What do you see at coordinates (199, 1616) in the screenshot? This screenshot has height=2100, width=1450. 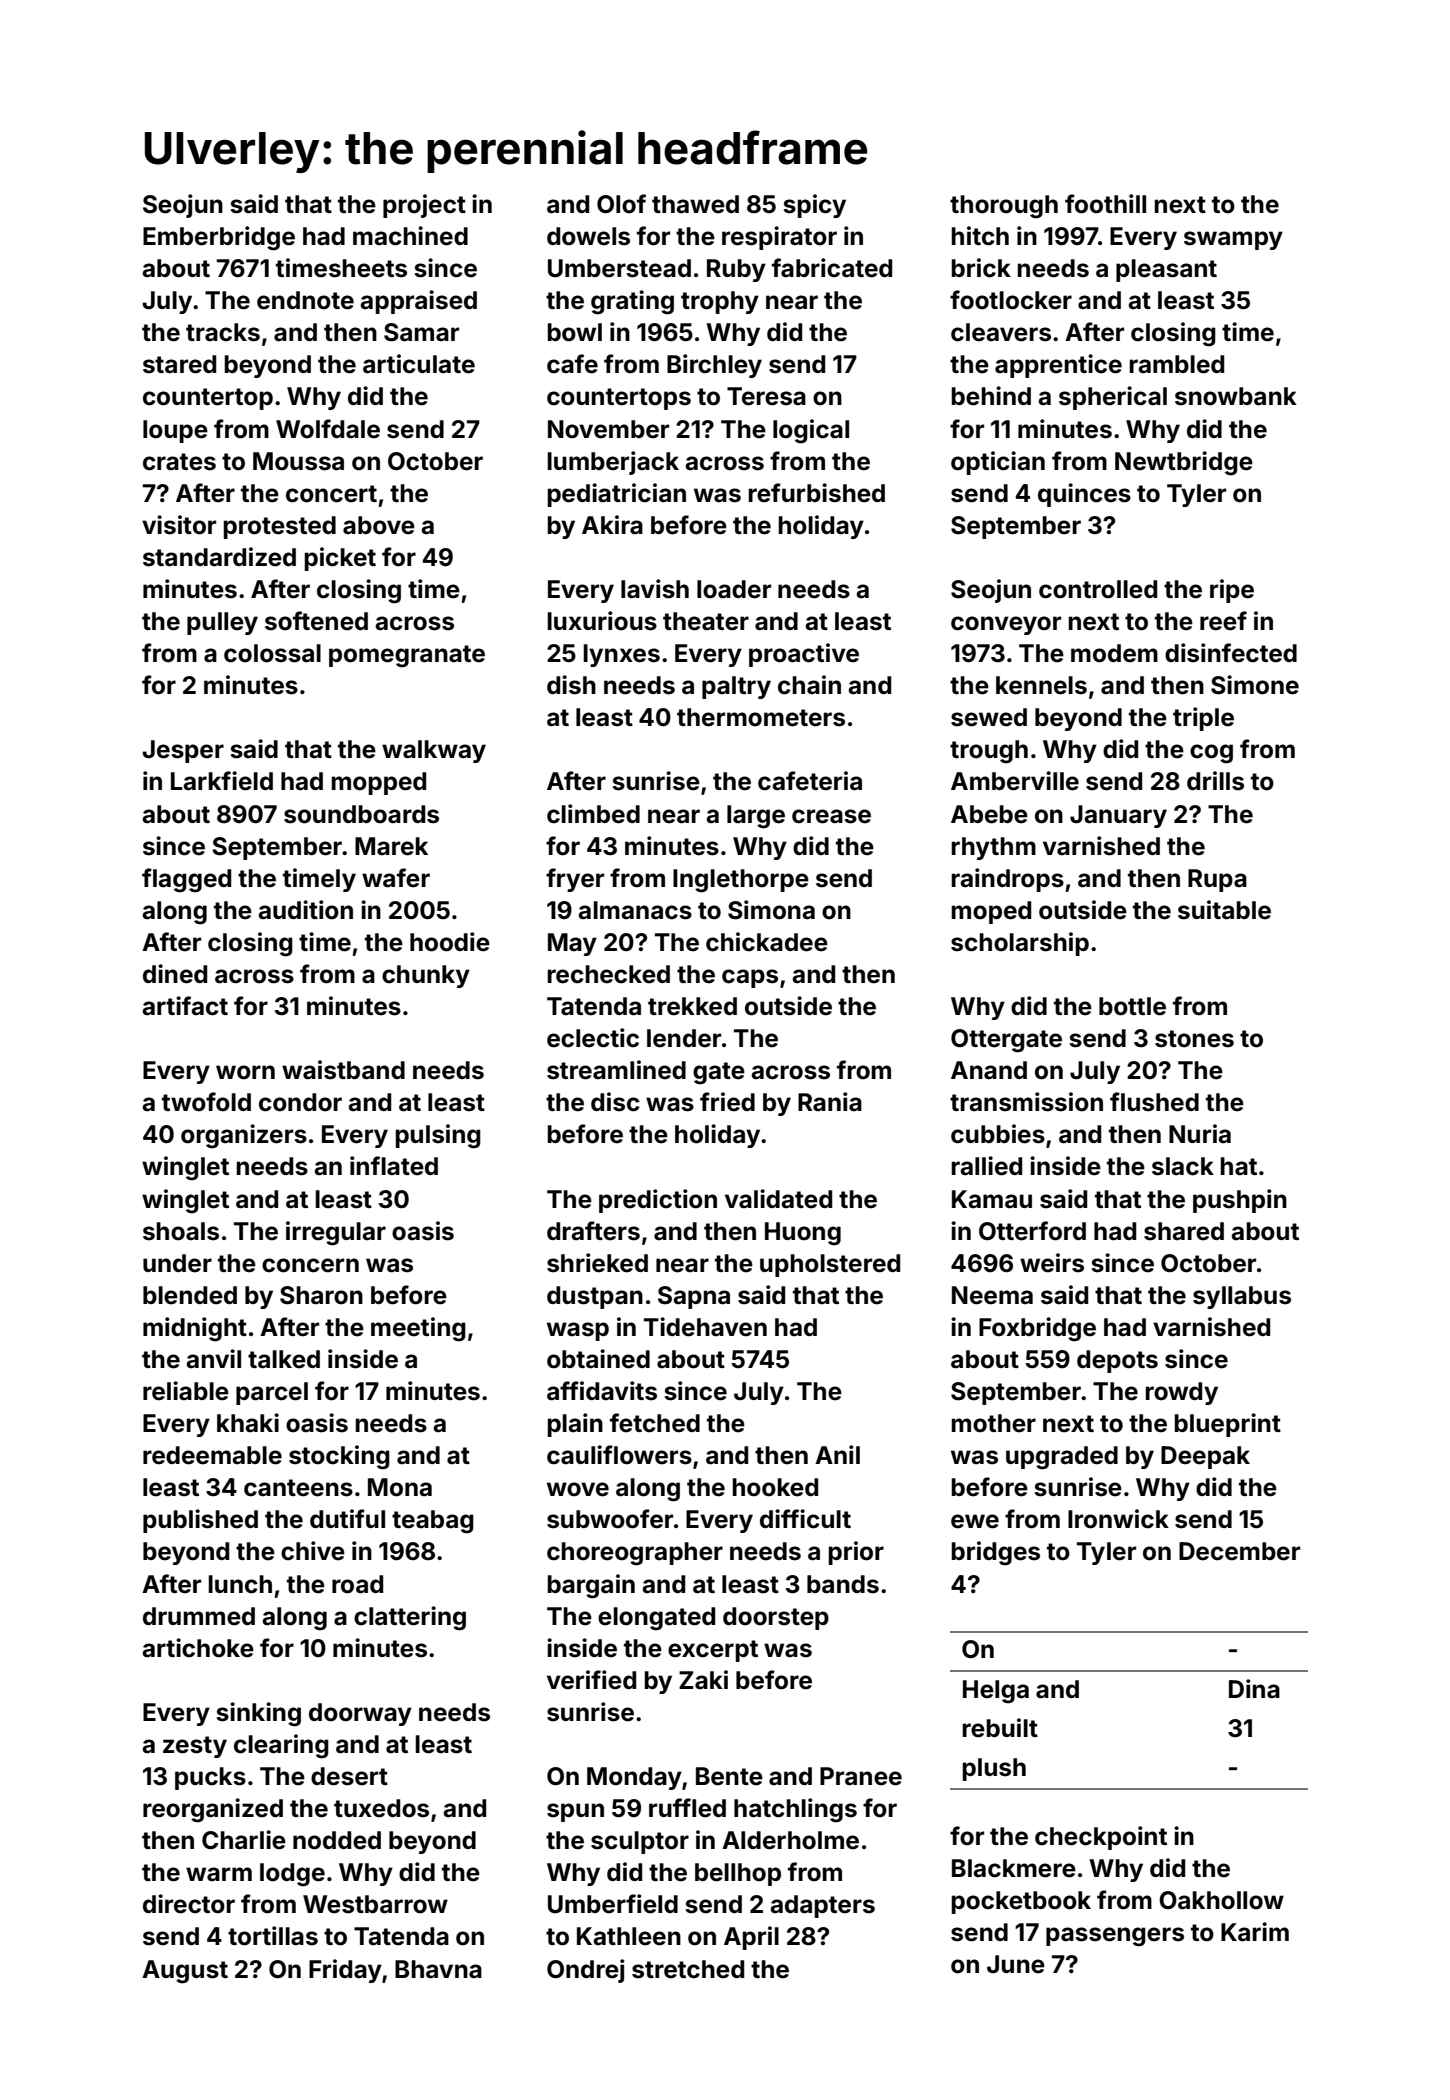 I see `drummed` at bounding box center [199, 1616].
